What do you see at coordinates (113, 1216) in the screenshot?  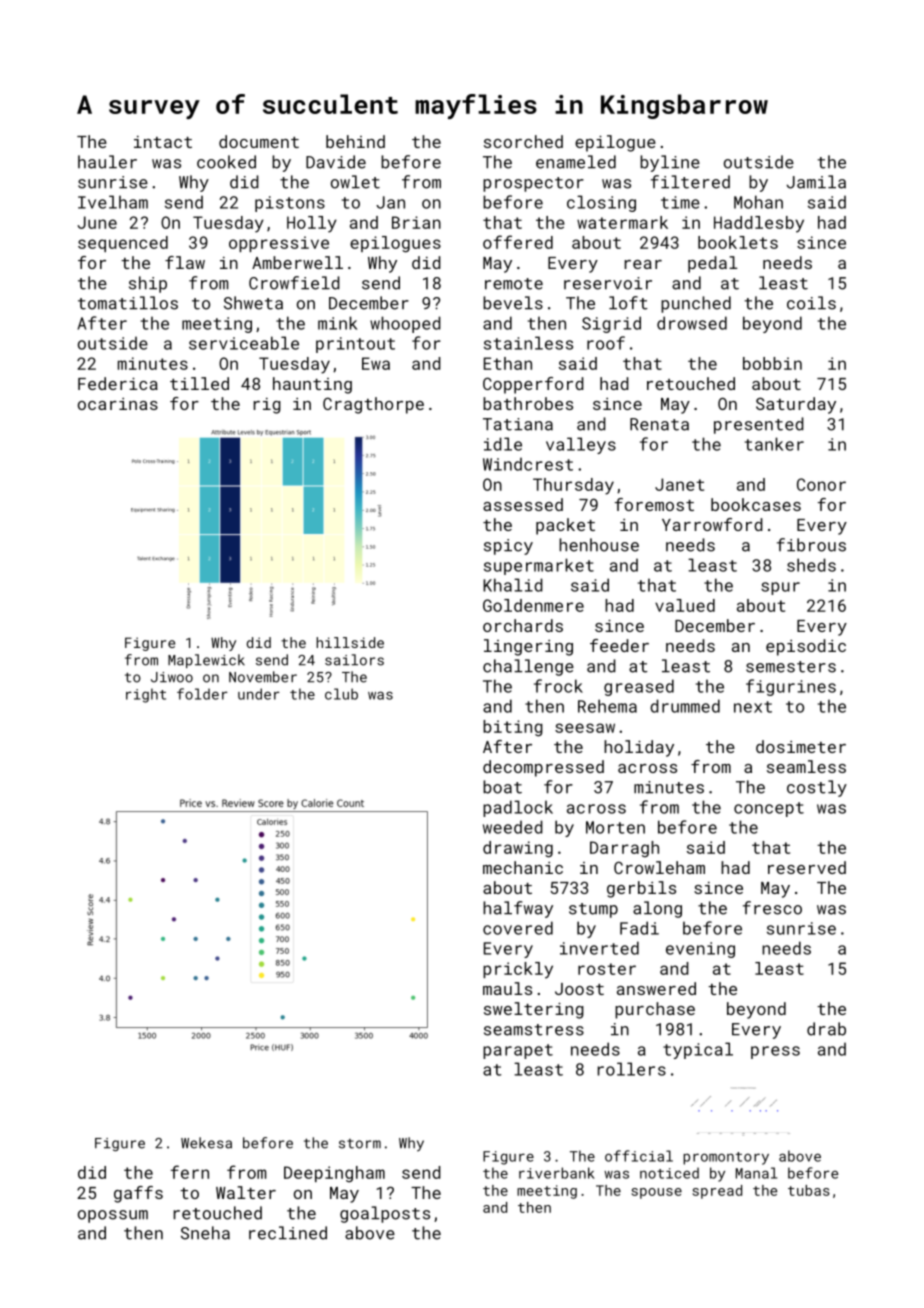 I see `opossum` at bounding box center [113, 1216].
